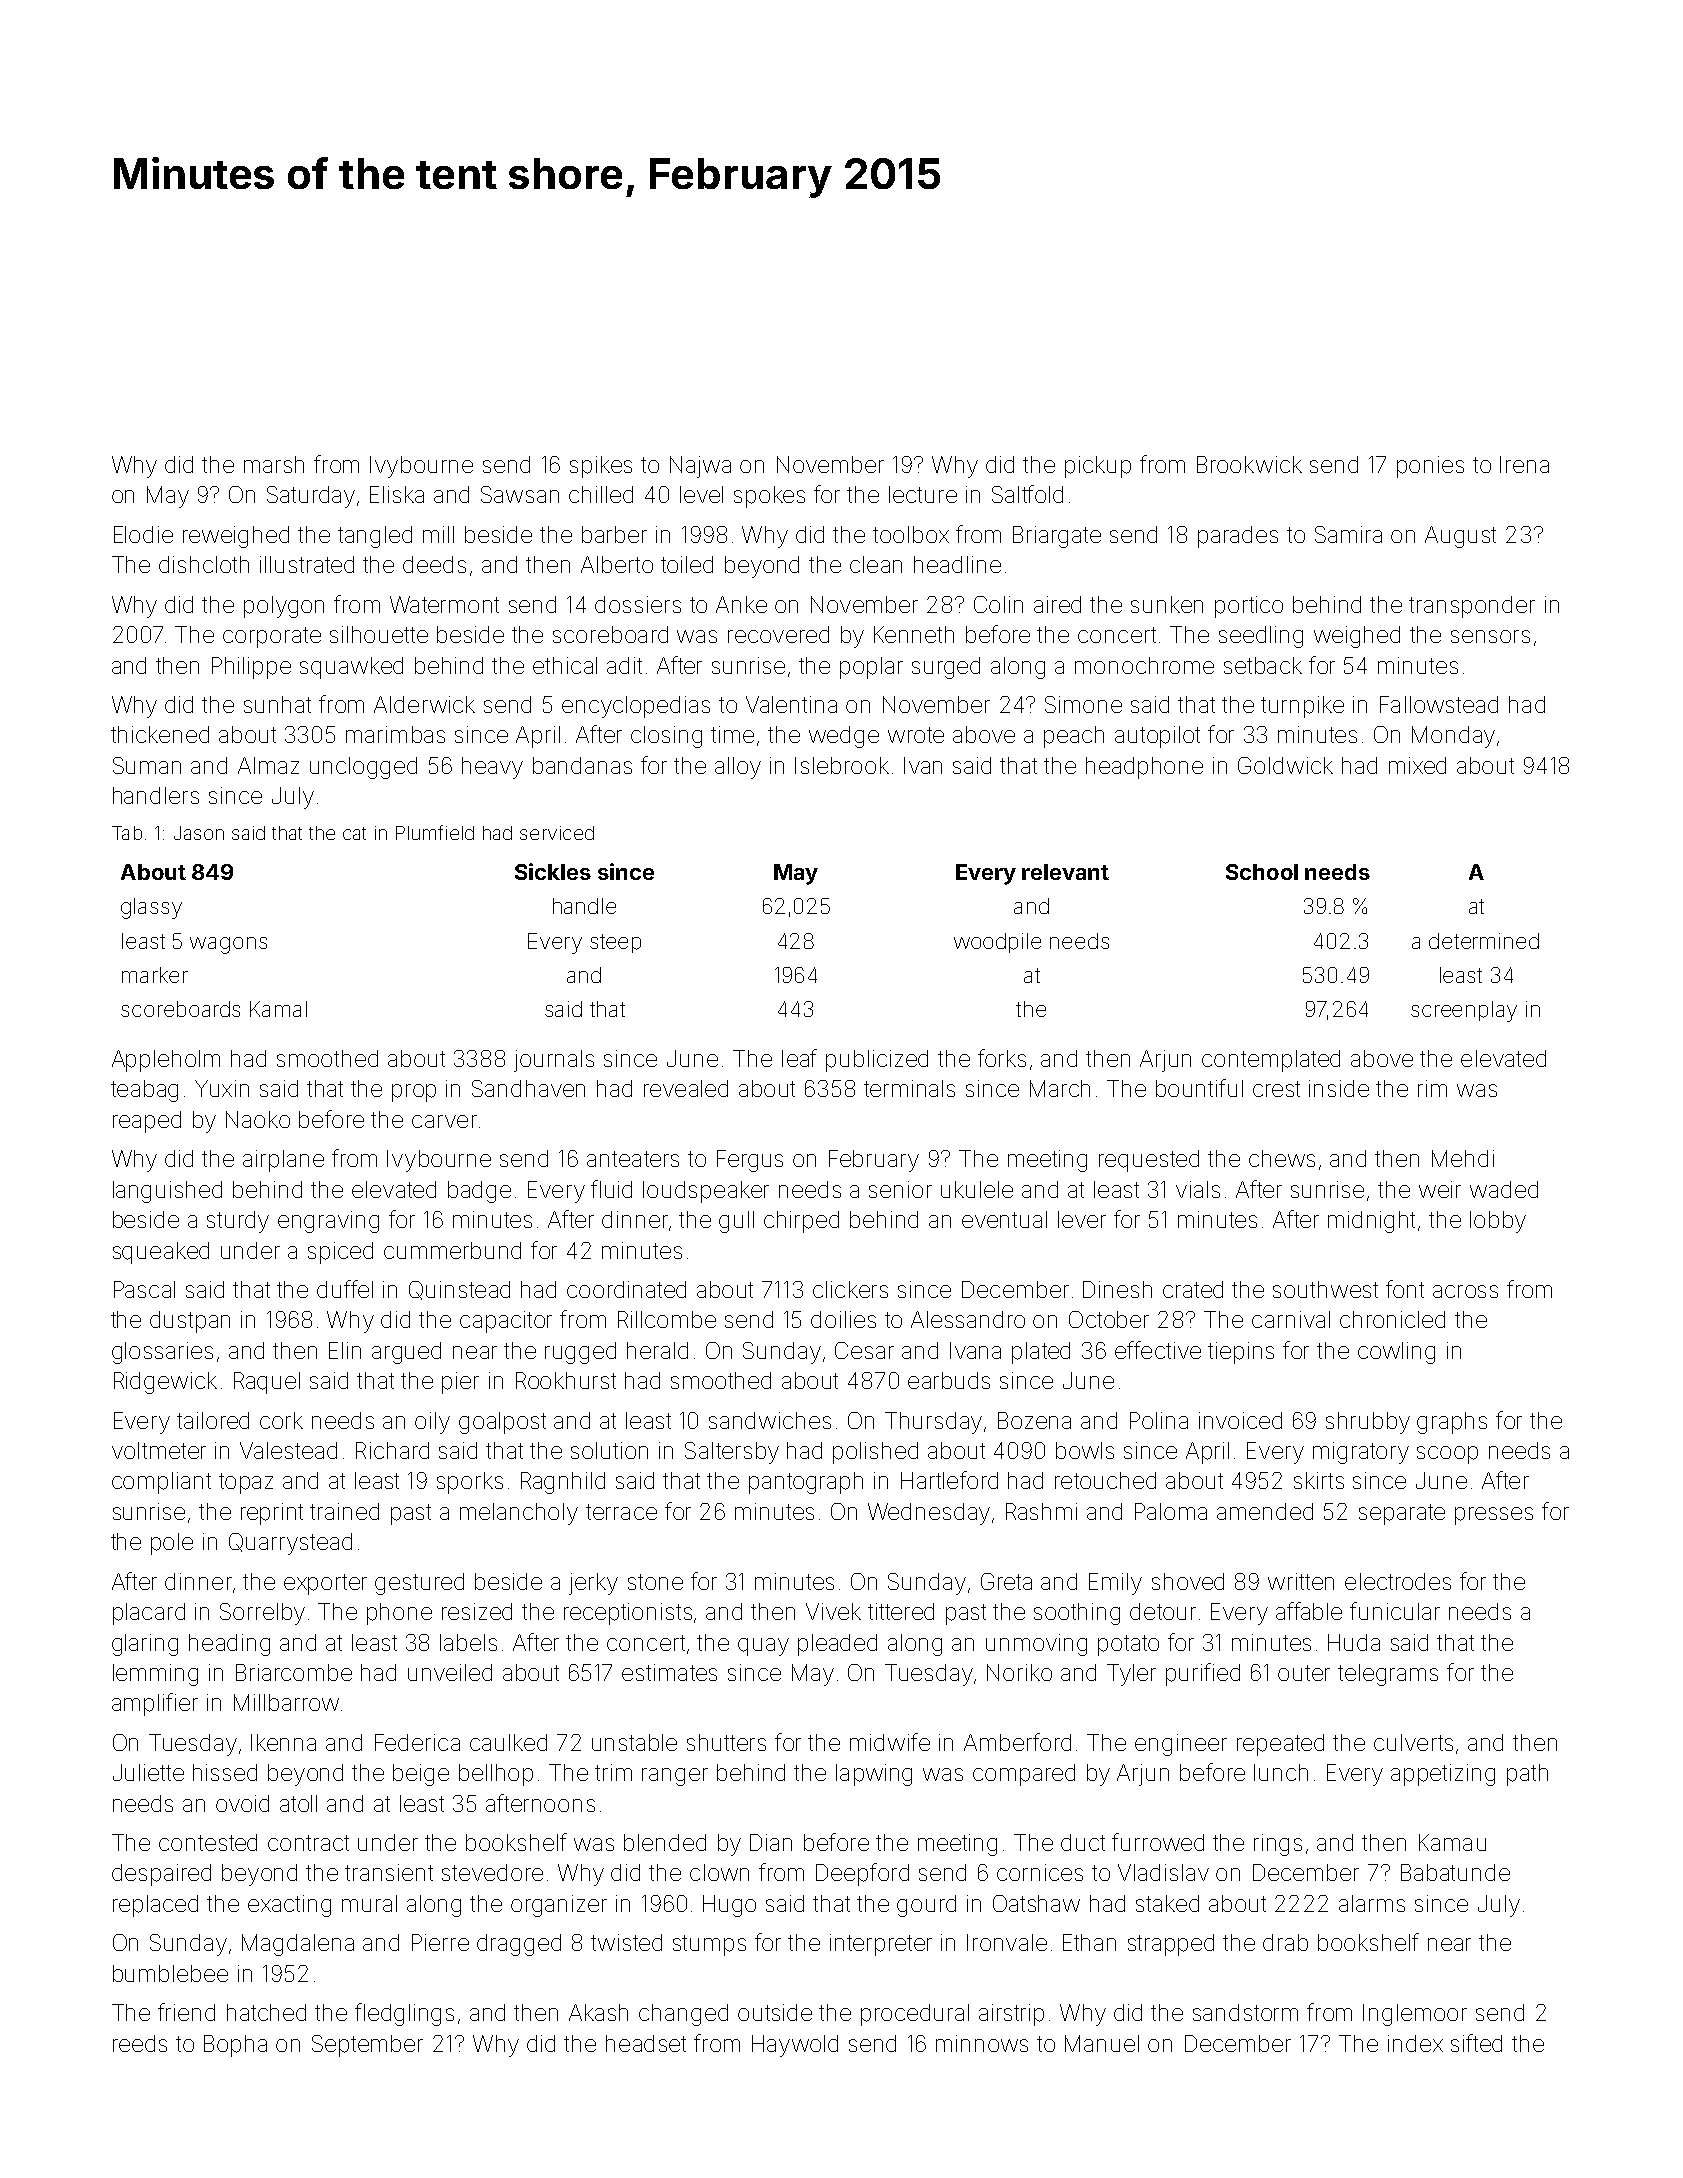 The image size is (1683, 2178). I want to click on tiepins, so click(1241, 1353).
